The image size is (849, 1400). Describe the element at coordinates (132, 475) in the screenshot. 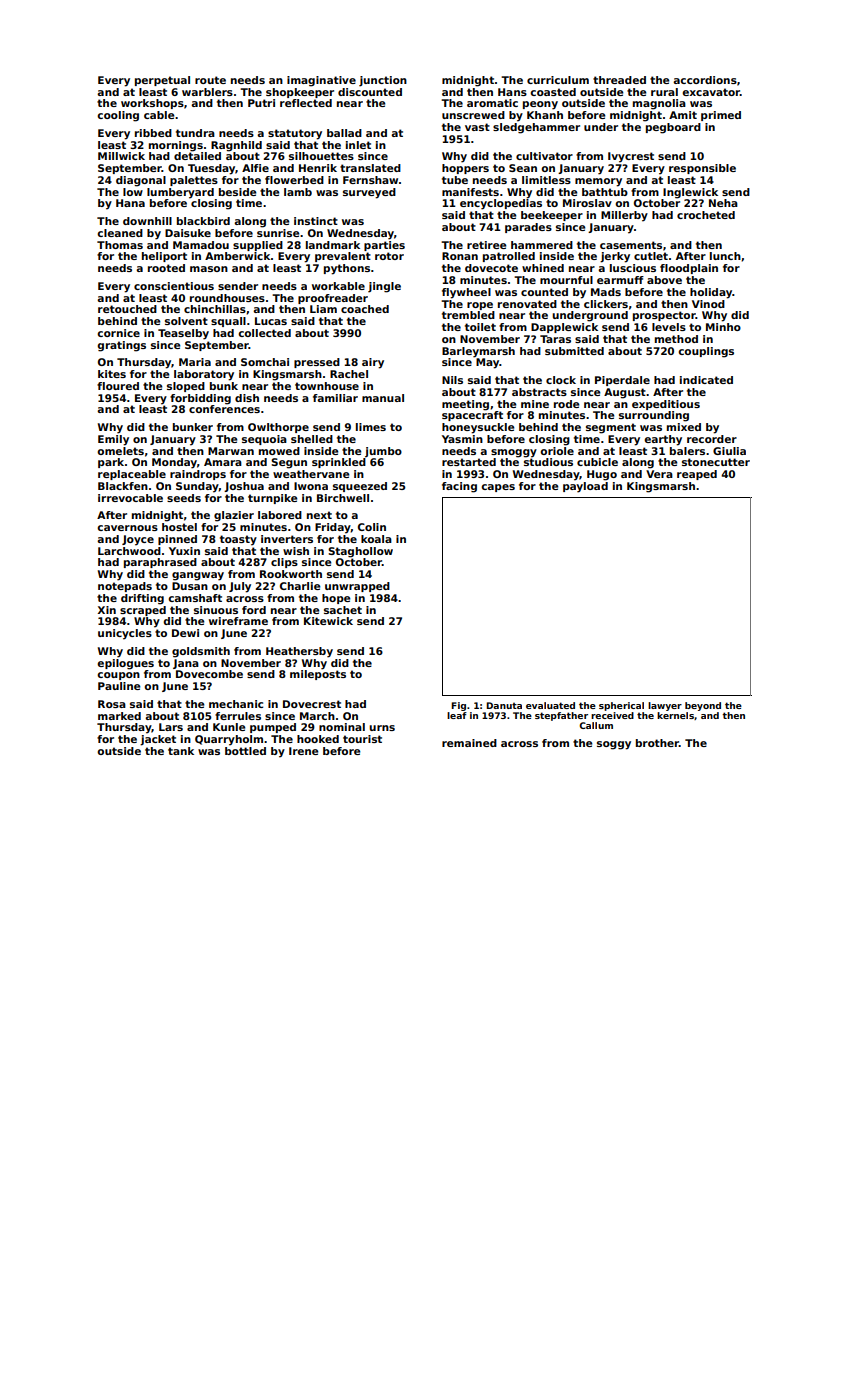

I see `replaceable` at that location.
